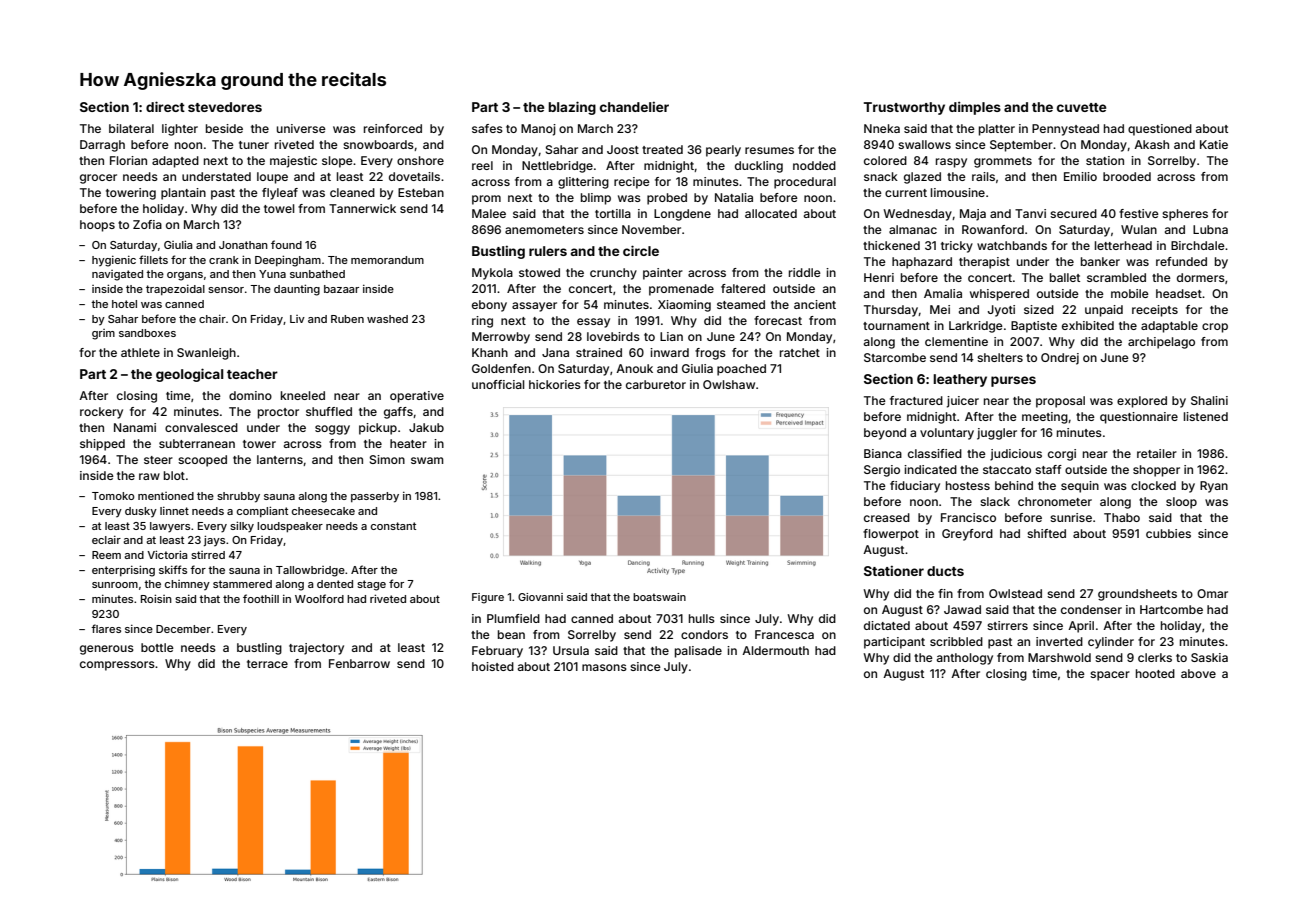  I want to click on Jawad, so click(962, 609).
